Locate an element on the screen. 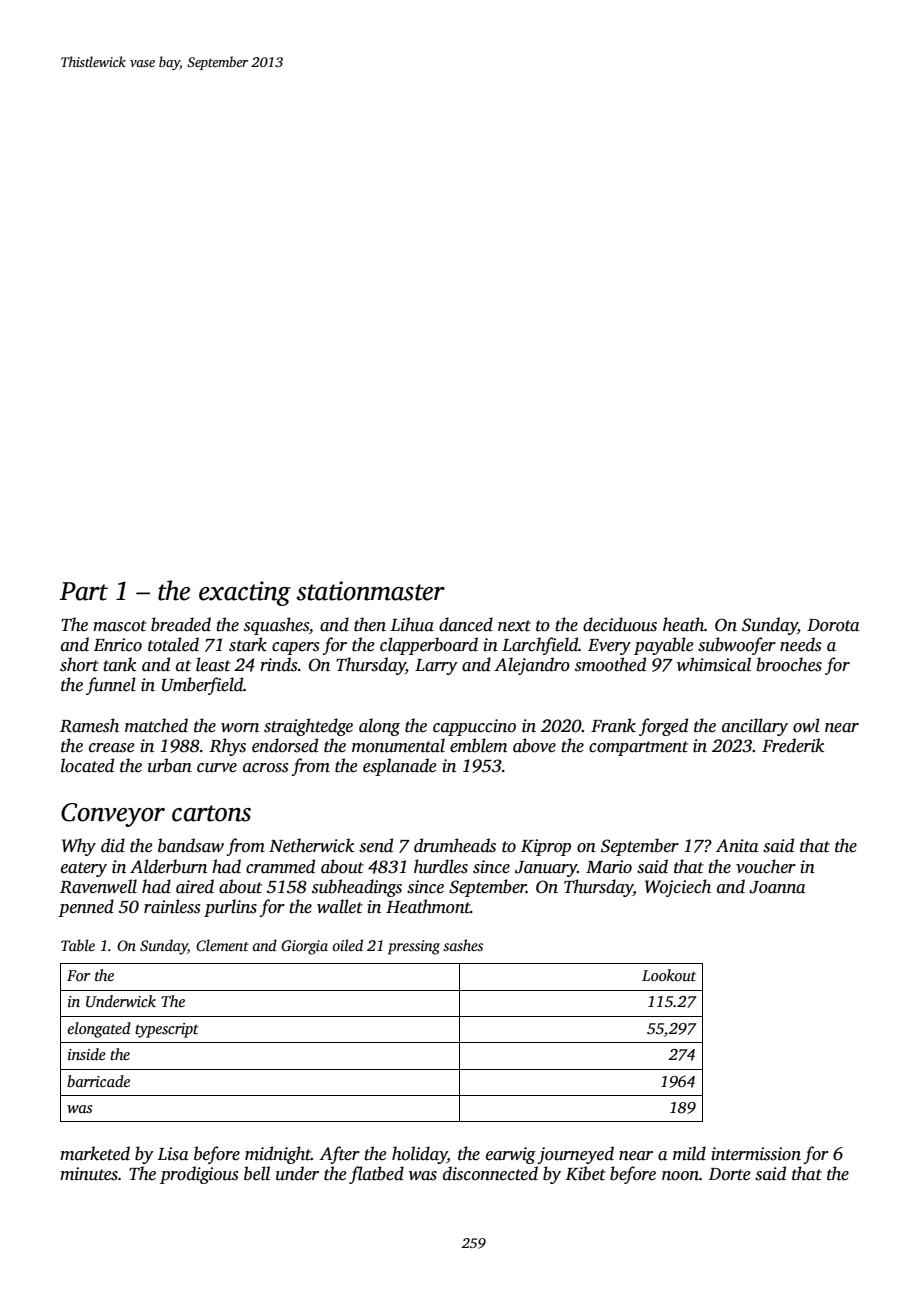 This screenshot has width=924, height=1314. owl is located at coordinates (806, 725).
